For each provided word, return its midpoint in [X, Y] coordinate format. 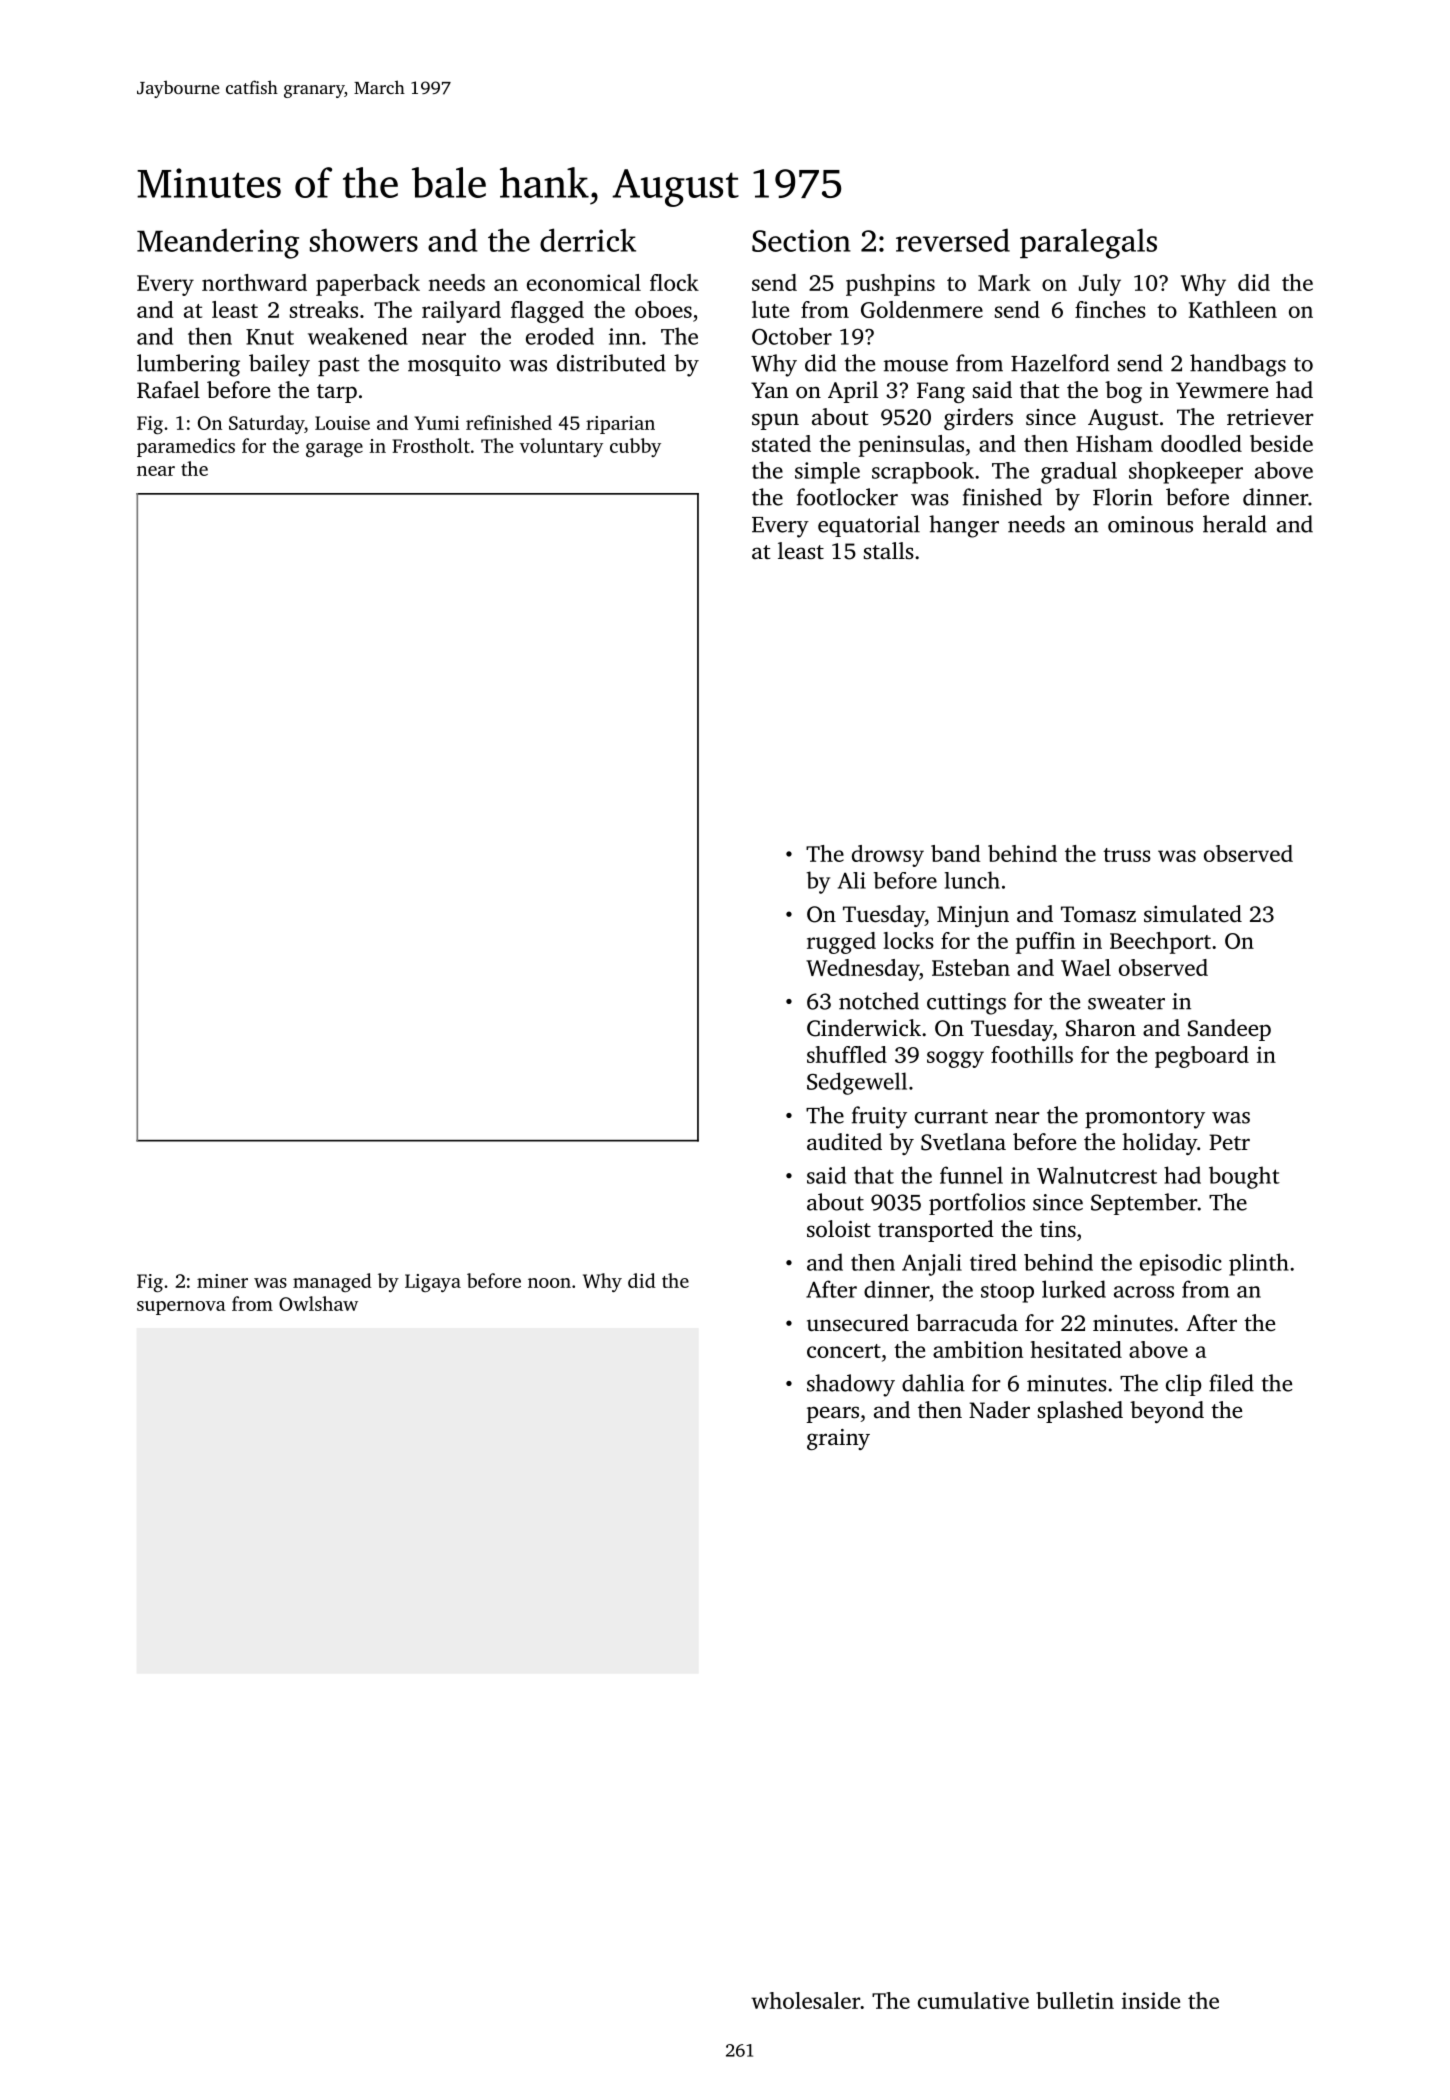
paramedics [186, 447]
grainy [838, 1439]
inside [1151, 2000]
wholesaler [805, 2000]
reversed [953, 240]
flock [674, 282]
